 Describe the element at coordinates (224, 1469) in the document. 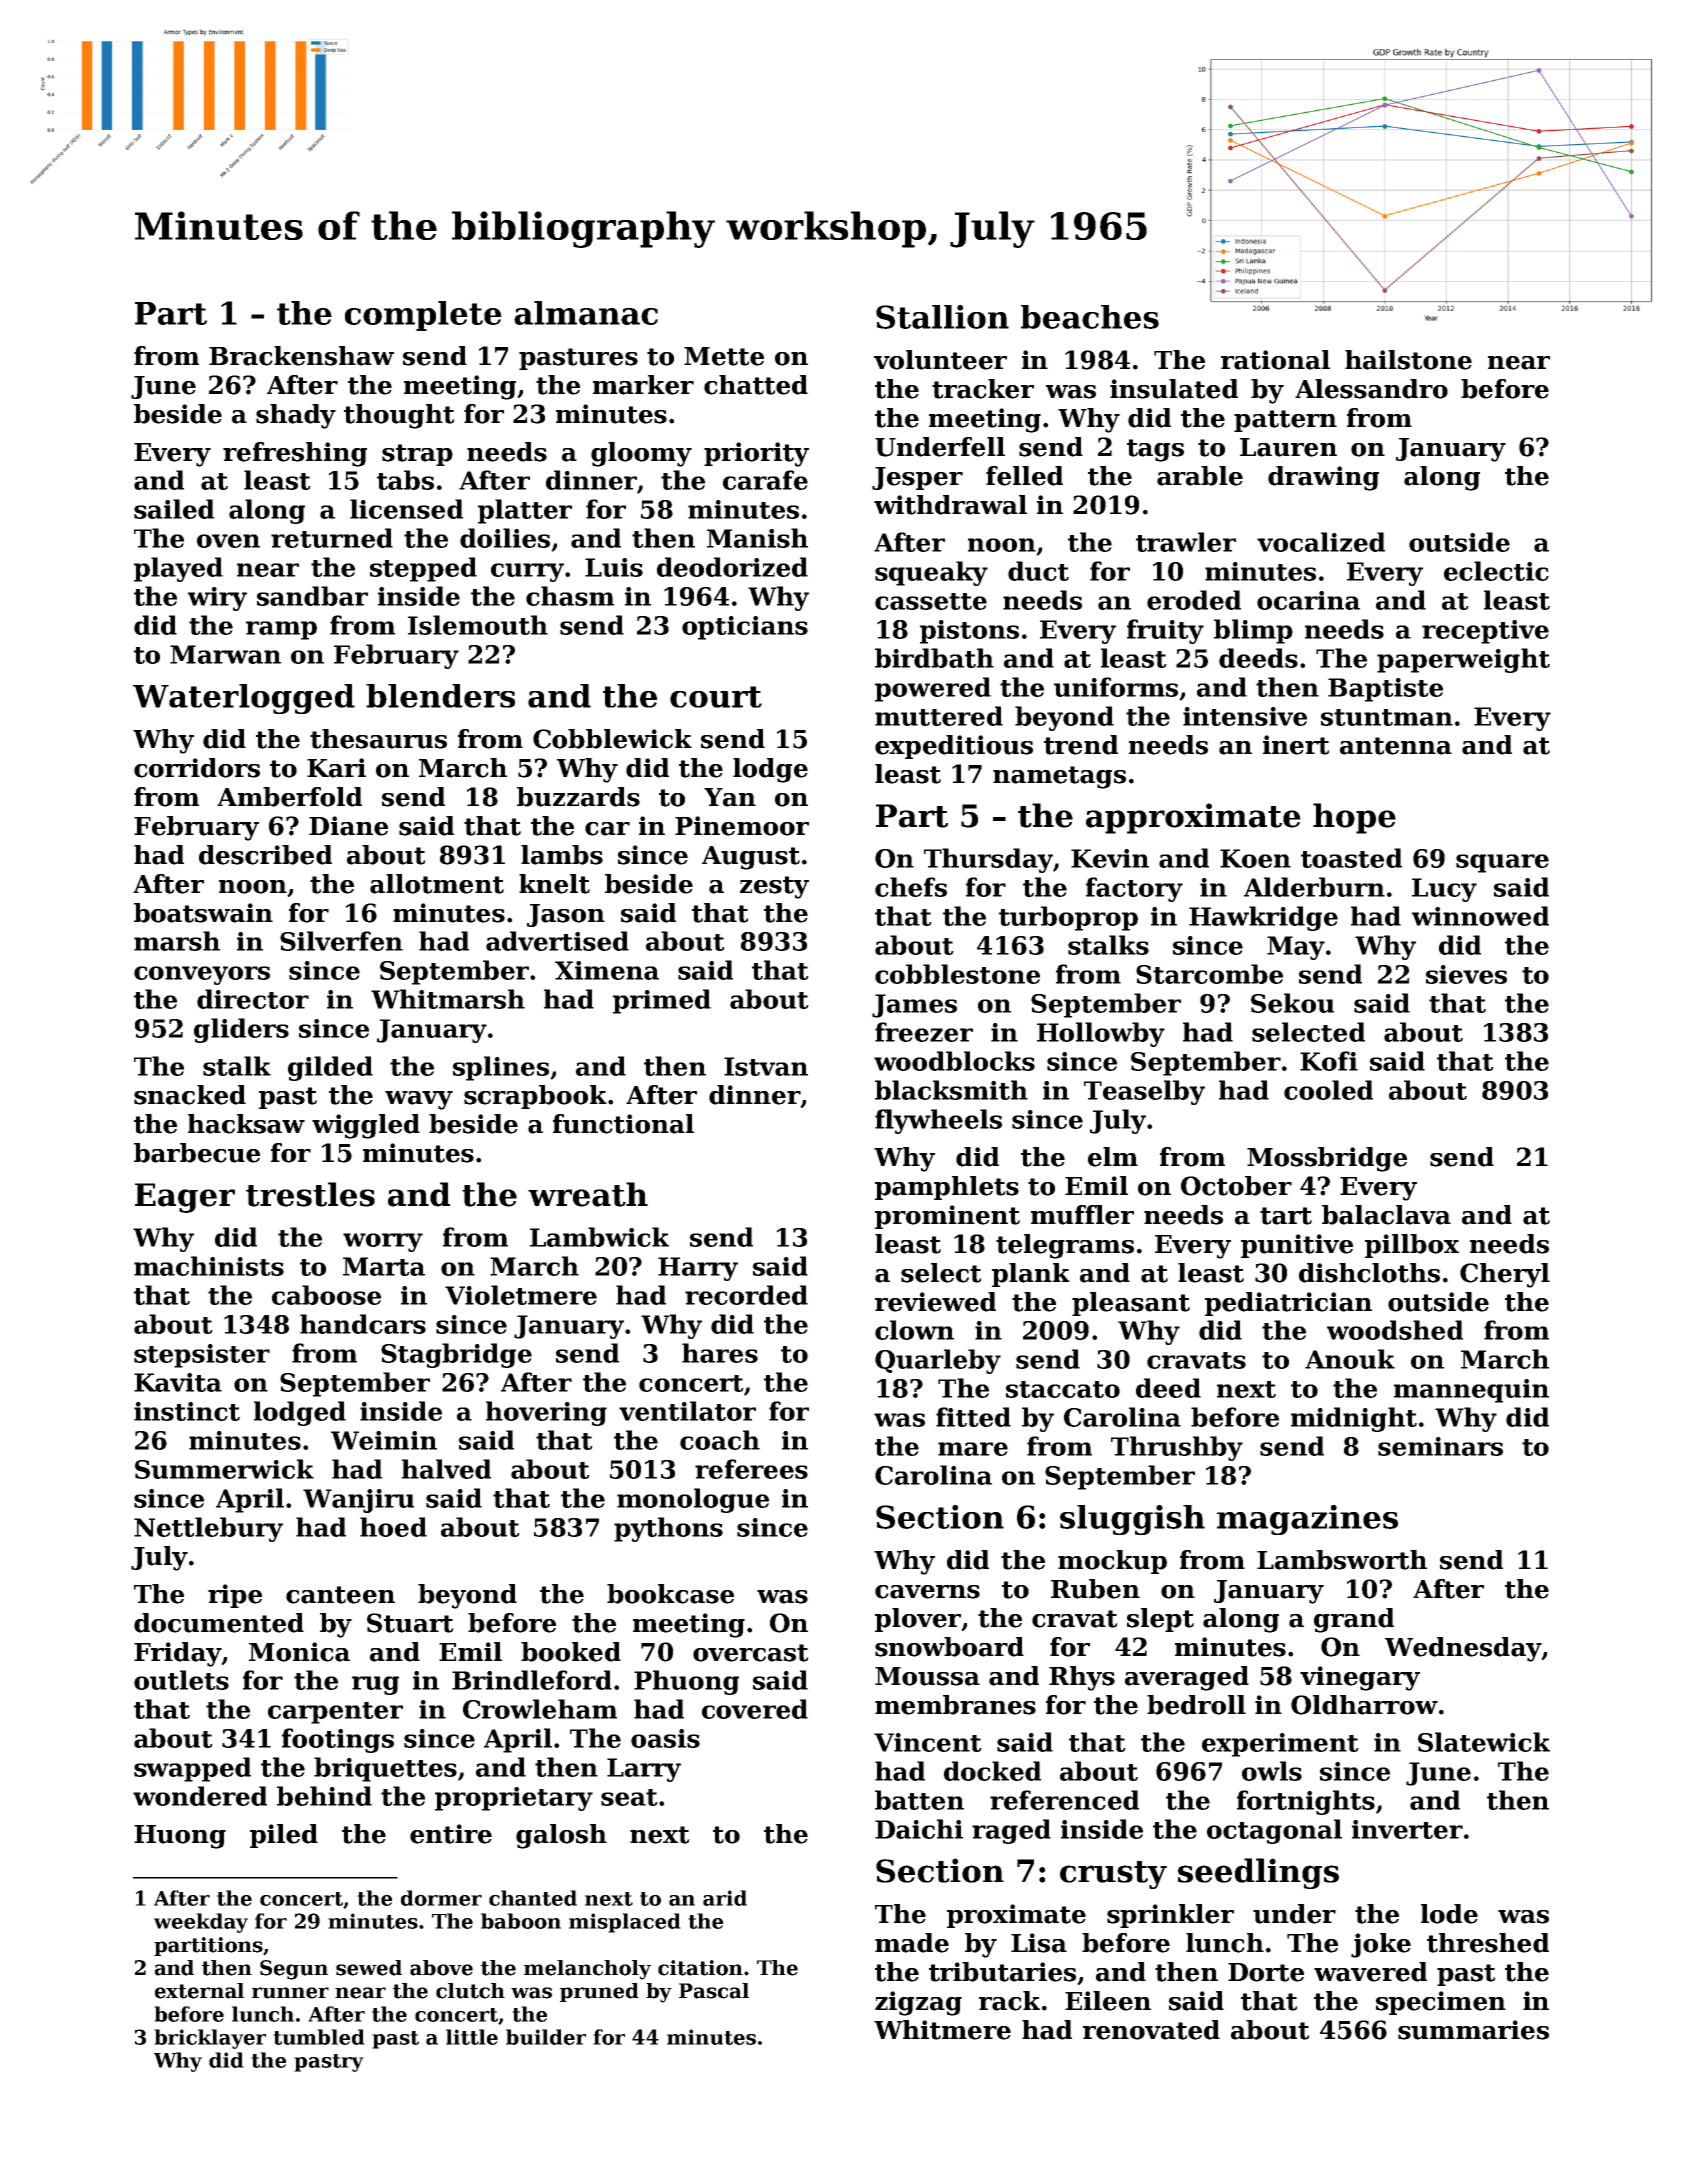

I see `Summerwick` at that location.
